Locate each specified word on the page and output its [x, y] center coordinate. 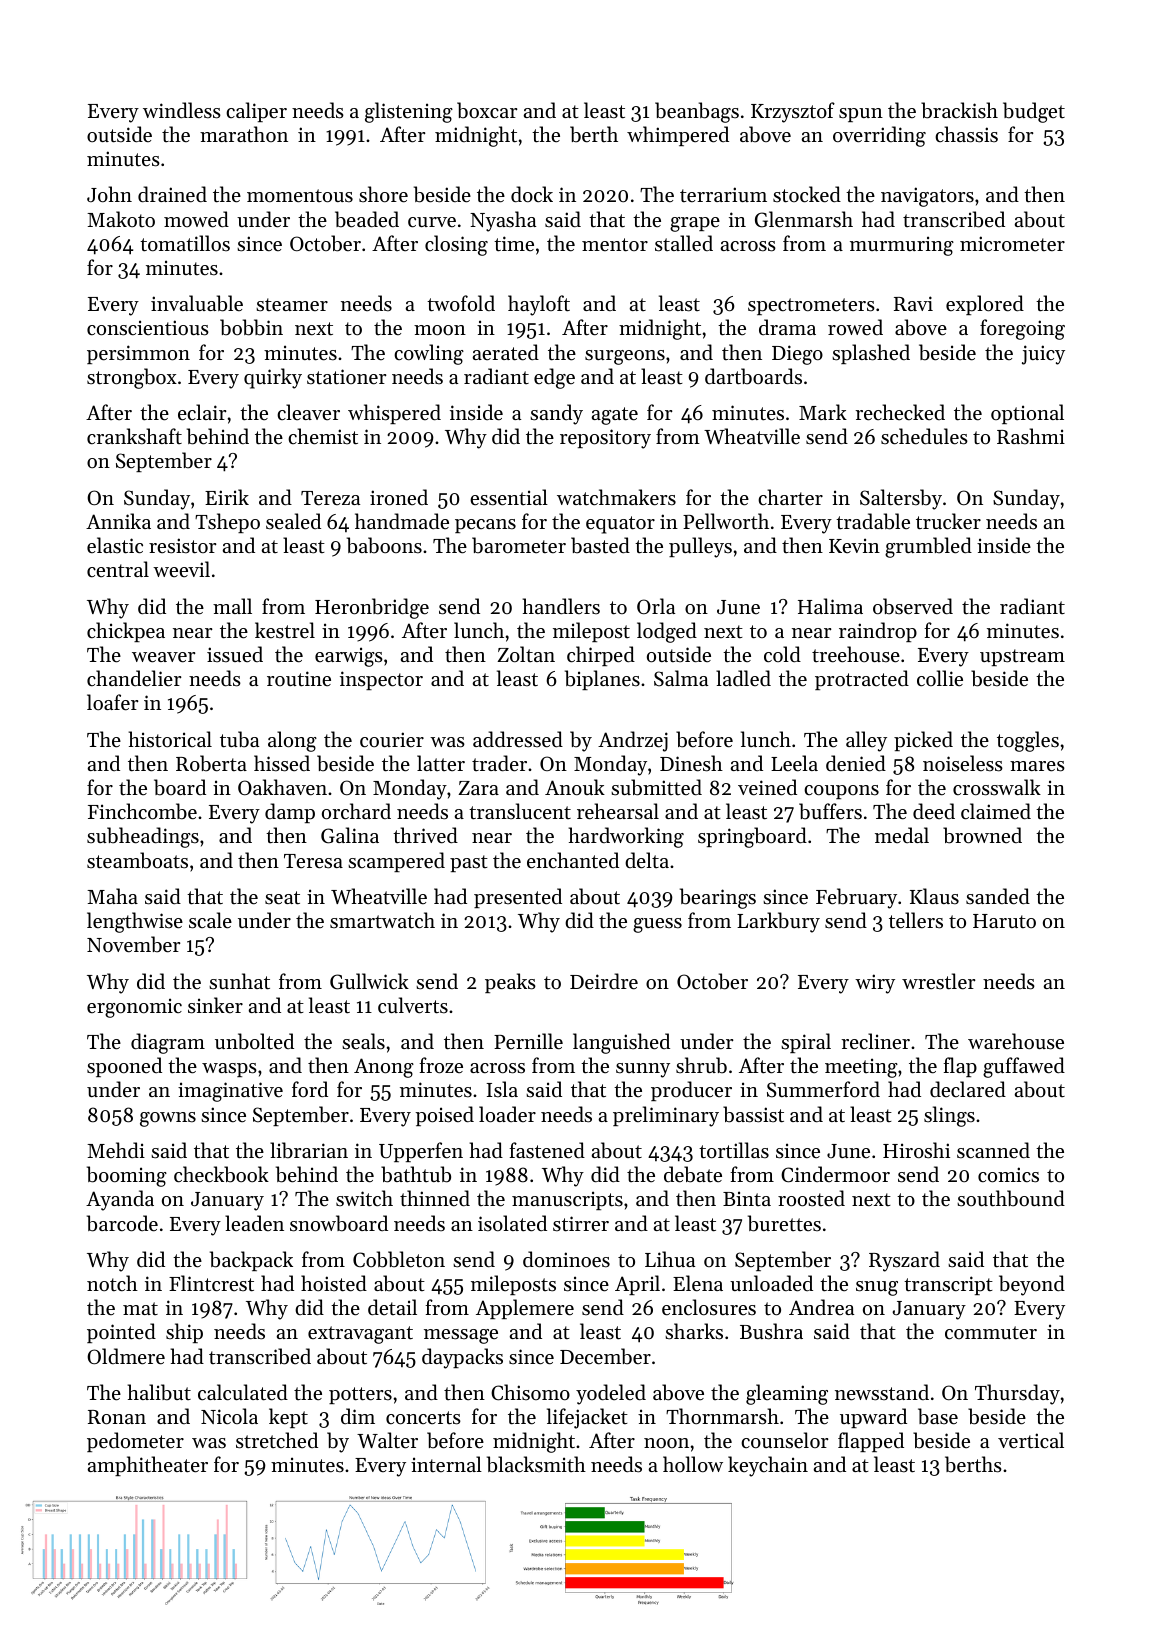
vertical [1031, 1440]
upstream [1022, 657]
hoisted [334, 1283]
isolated [512, 1223]
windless [182, 110]
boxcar [487, 110]
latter [441, 763]
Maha [112, 896]
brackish [959, 110]
